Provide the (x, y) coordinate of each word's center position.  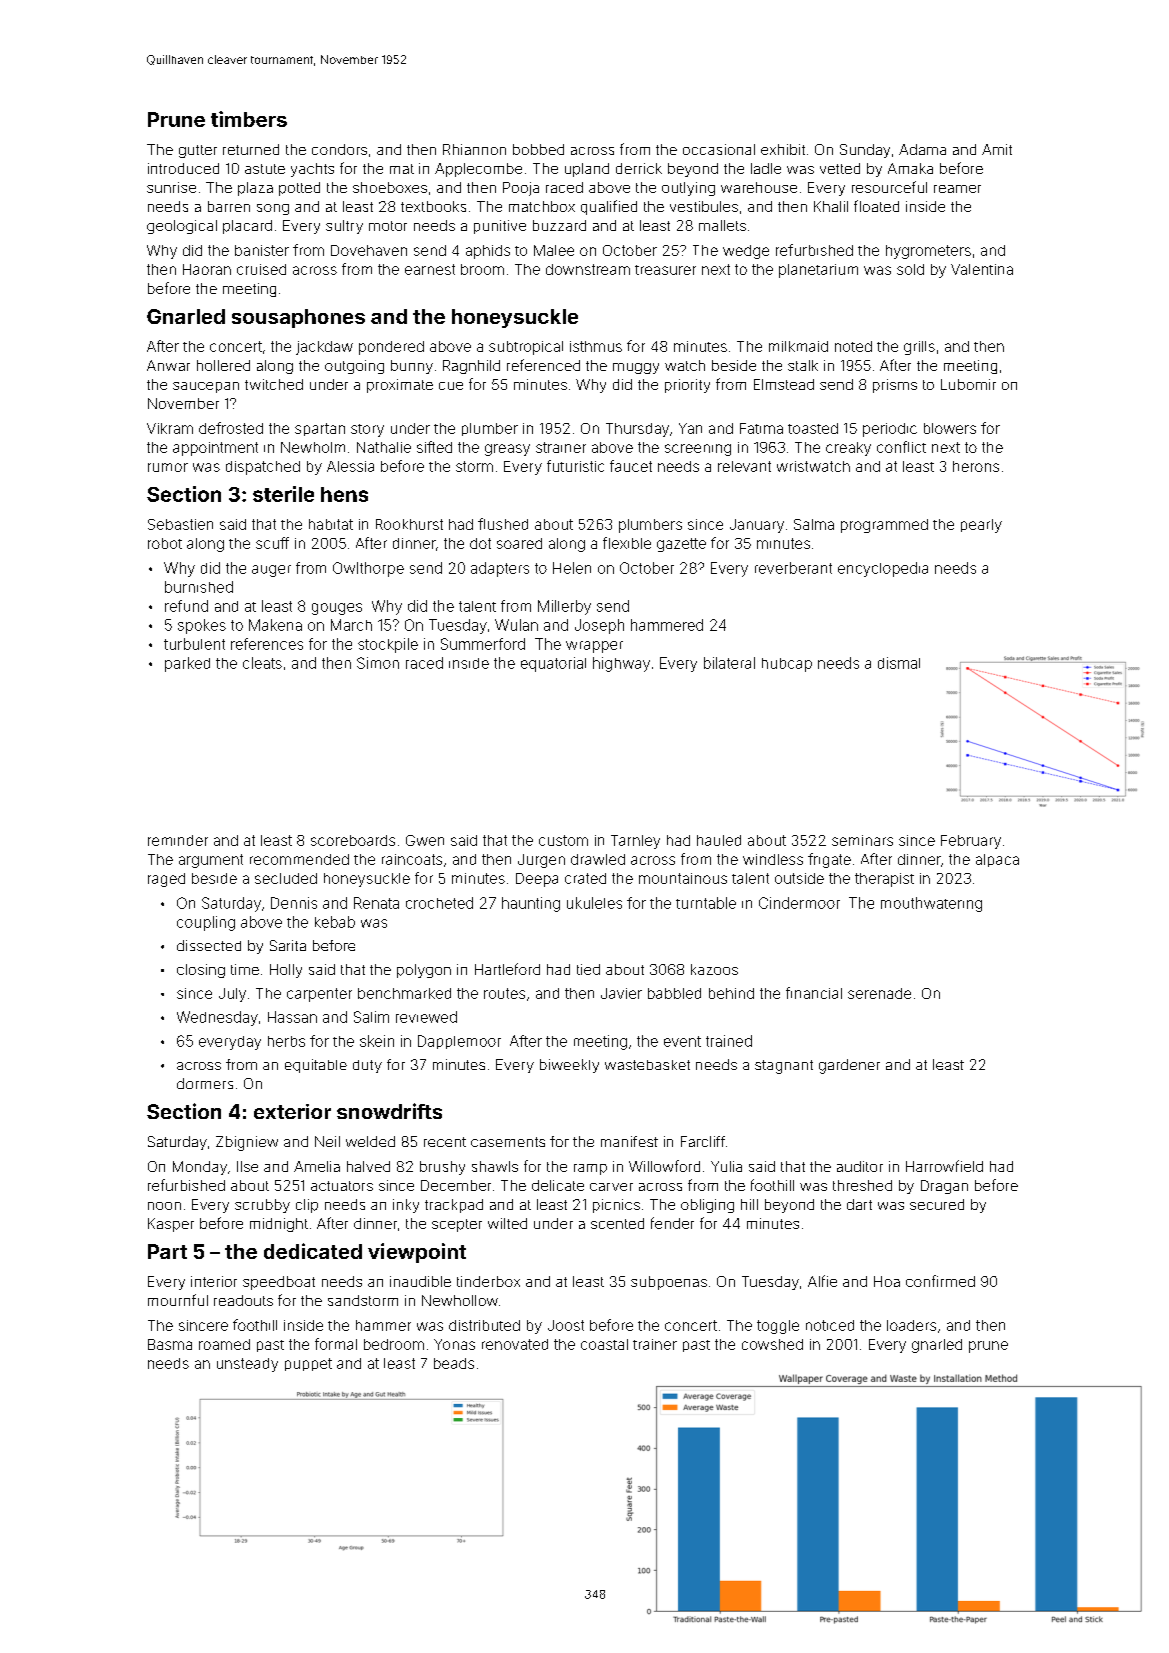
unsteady (247, 1365)
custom (563, 840)
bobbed (538, 149)
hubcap (787, 665)
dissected (209, 945)
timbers (249, 119)
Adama (922, 149)
